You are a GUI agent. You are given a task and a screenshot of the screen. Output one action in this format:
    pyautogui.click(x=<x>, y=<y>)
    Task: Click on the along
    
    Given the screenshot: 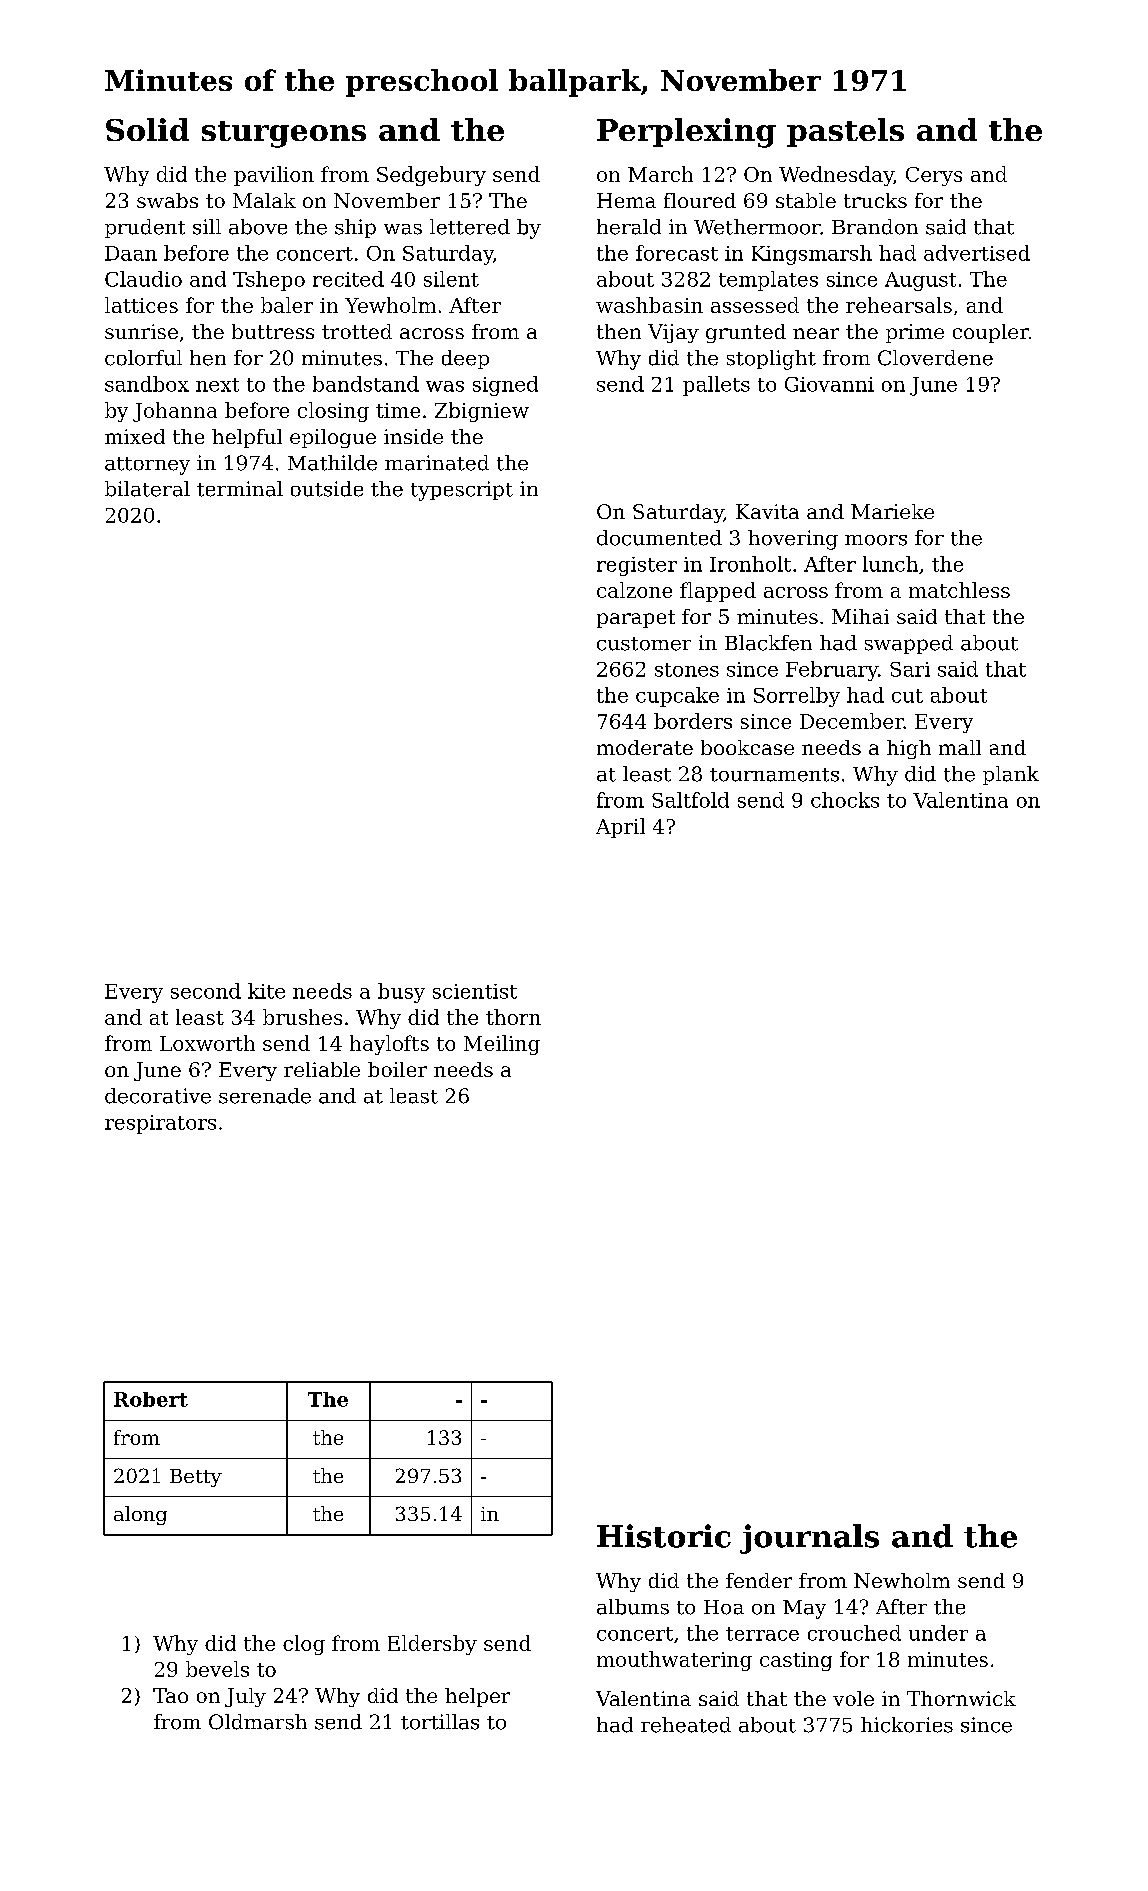 What is the action you would take?
    pyautogui.click(x=140, y=1515)
